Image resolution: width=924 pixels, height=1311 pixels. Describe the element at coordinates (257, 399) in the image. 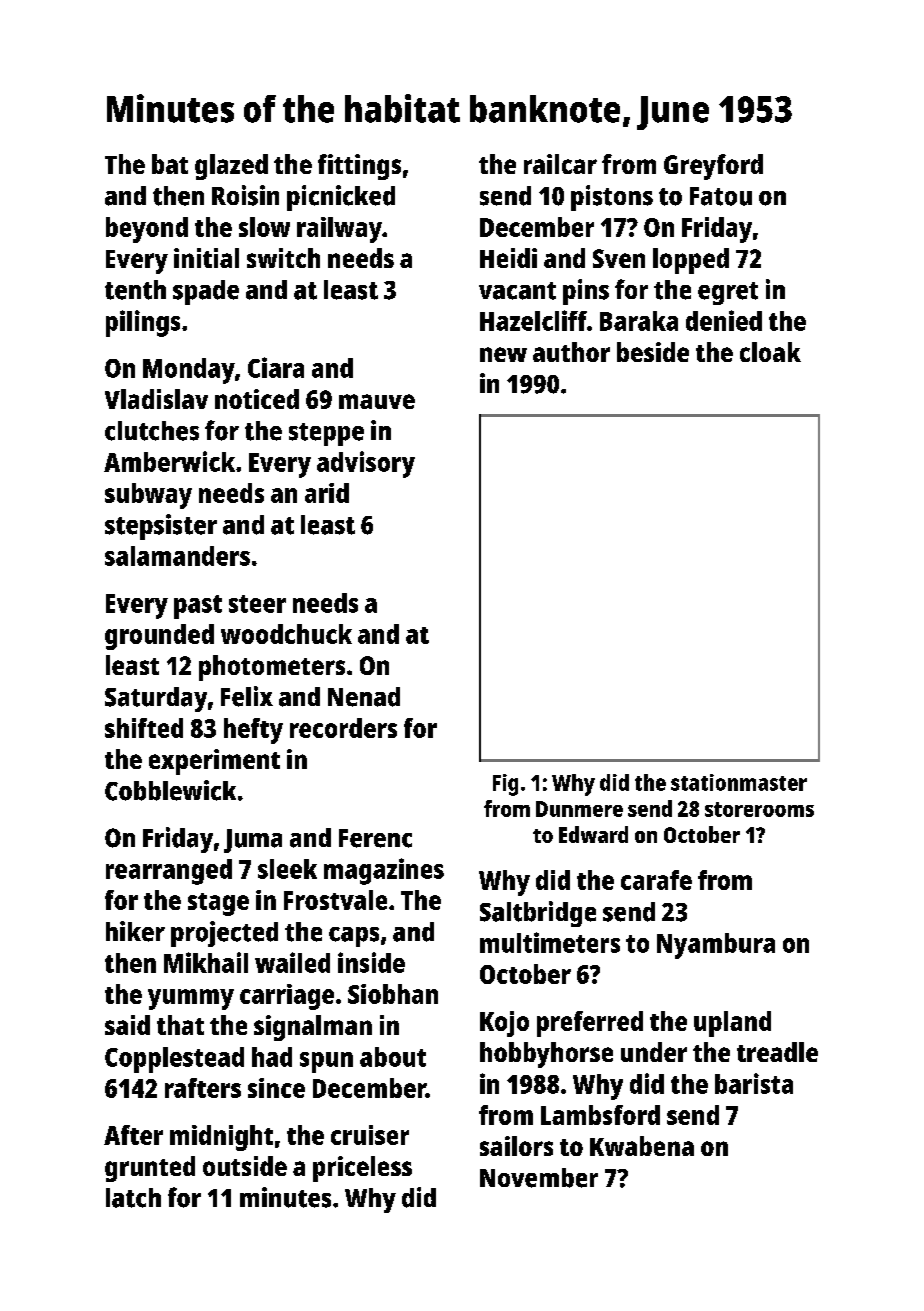

I see `noticed` at that location.
